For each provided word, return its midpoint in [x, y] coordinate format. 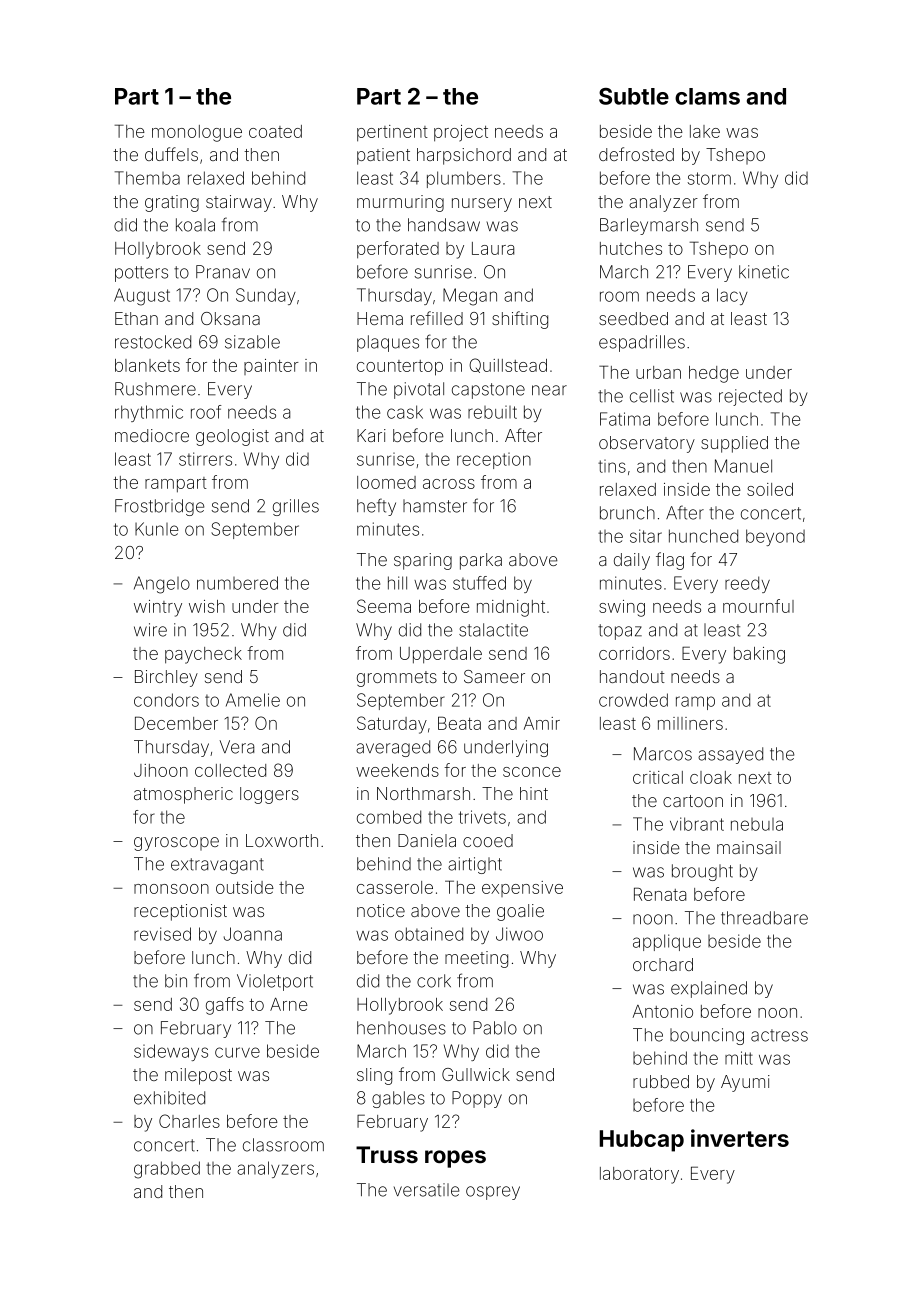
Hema [380, 318]
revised [162, 934]
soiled [770, 489]
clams [707, 96]
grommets [397, 679]
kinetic [764, 272]
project [461, 133]
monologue [197, 133]
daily [632, 561]
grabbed [167, 1170]
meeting [476, 959]
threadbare [764, 918]
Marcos [663, 754]
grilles [296, 507]
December [176, 723]
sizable [252, 342]
